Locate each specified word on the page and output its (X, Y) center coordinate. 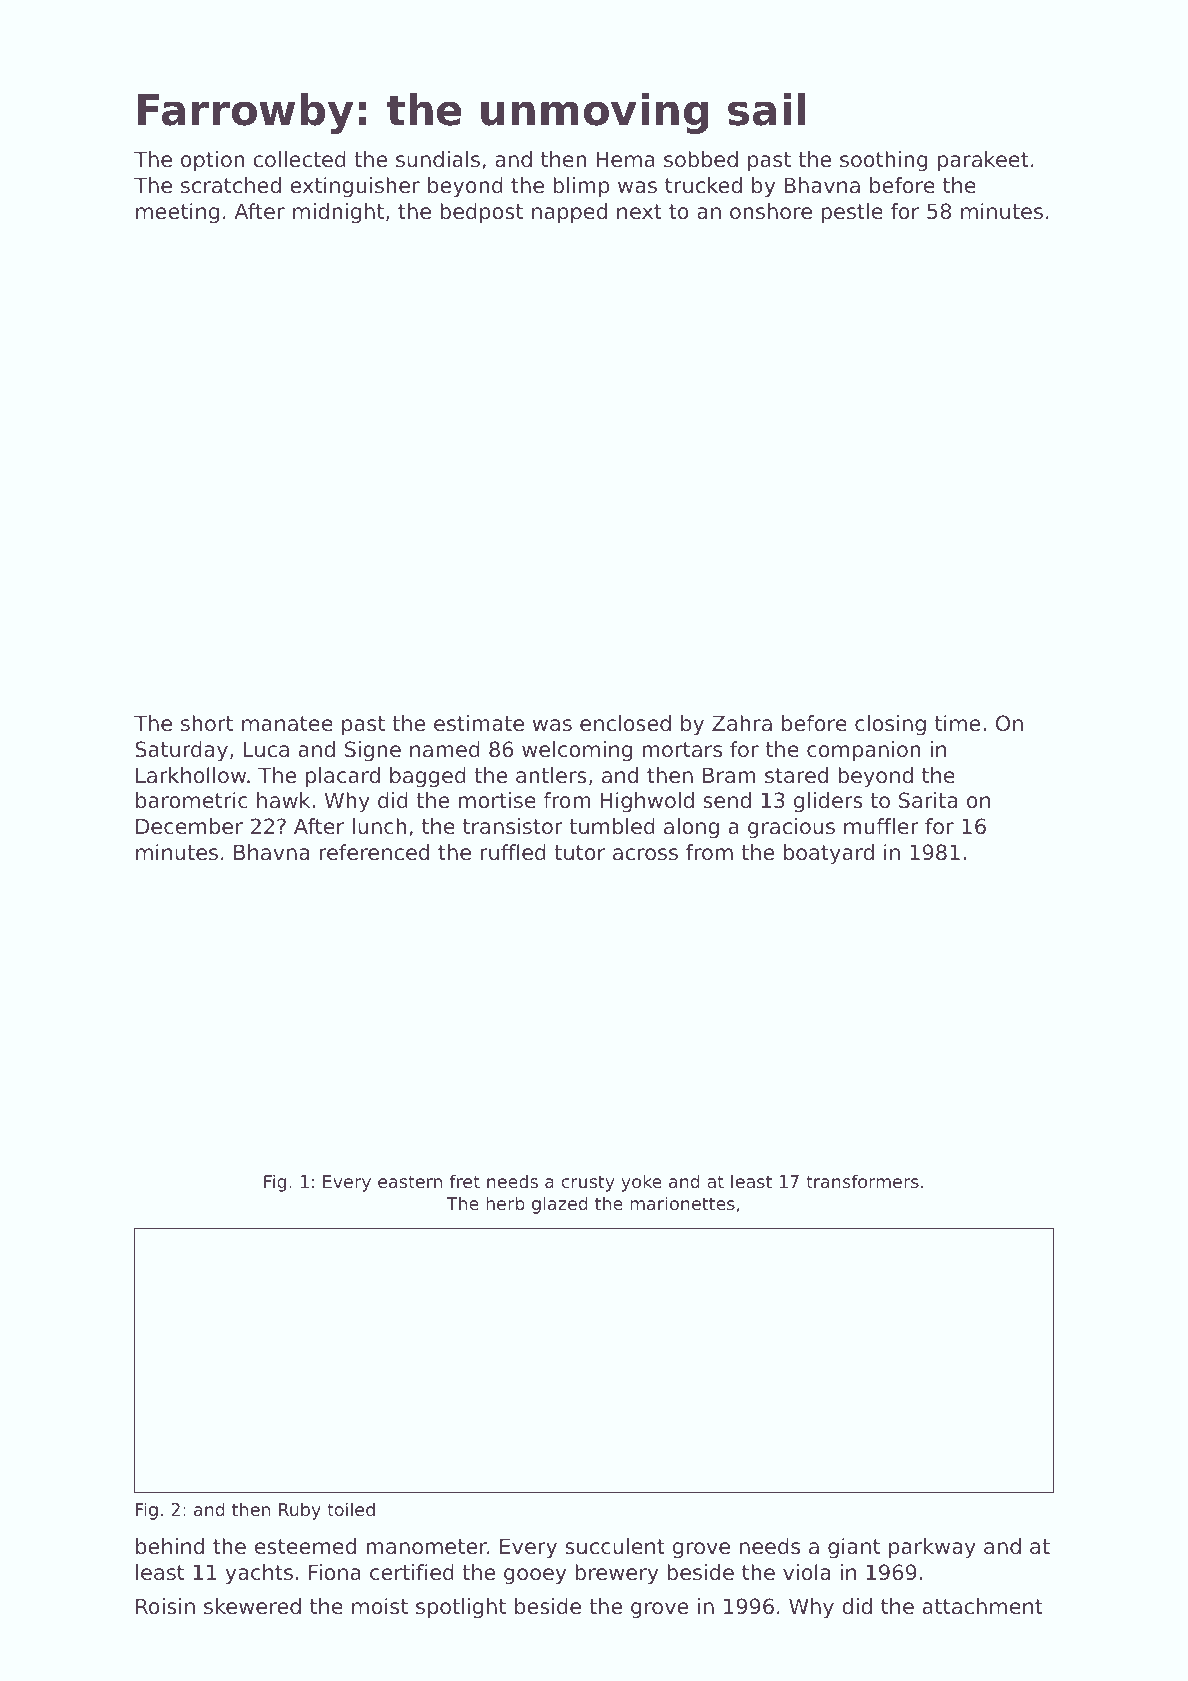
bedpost (481, 213)
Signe (373, 751)
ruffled (513, 852)
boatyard (829, 854)
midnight (338, 213)
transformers (862, 1181)
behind (170, 1546)
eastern (410, 1181)
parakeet (983, 161)
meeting (177, 213)
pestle (852, 213)
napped (569, 213)
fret (465, 1181)
